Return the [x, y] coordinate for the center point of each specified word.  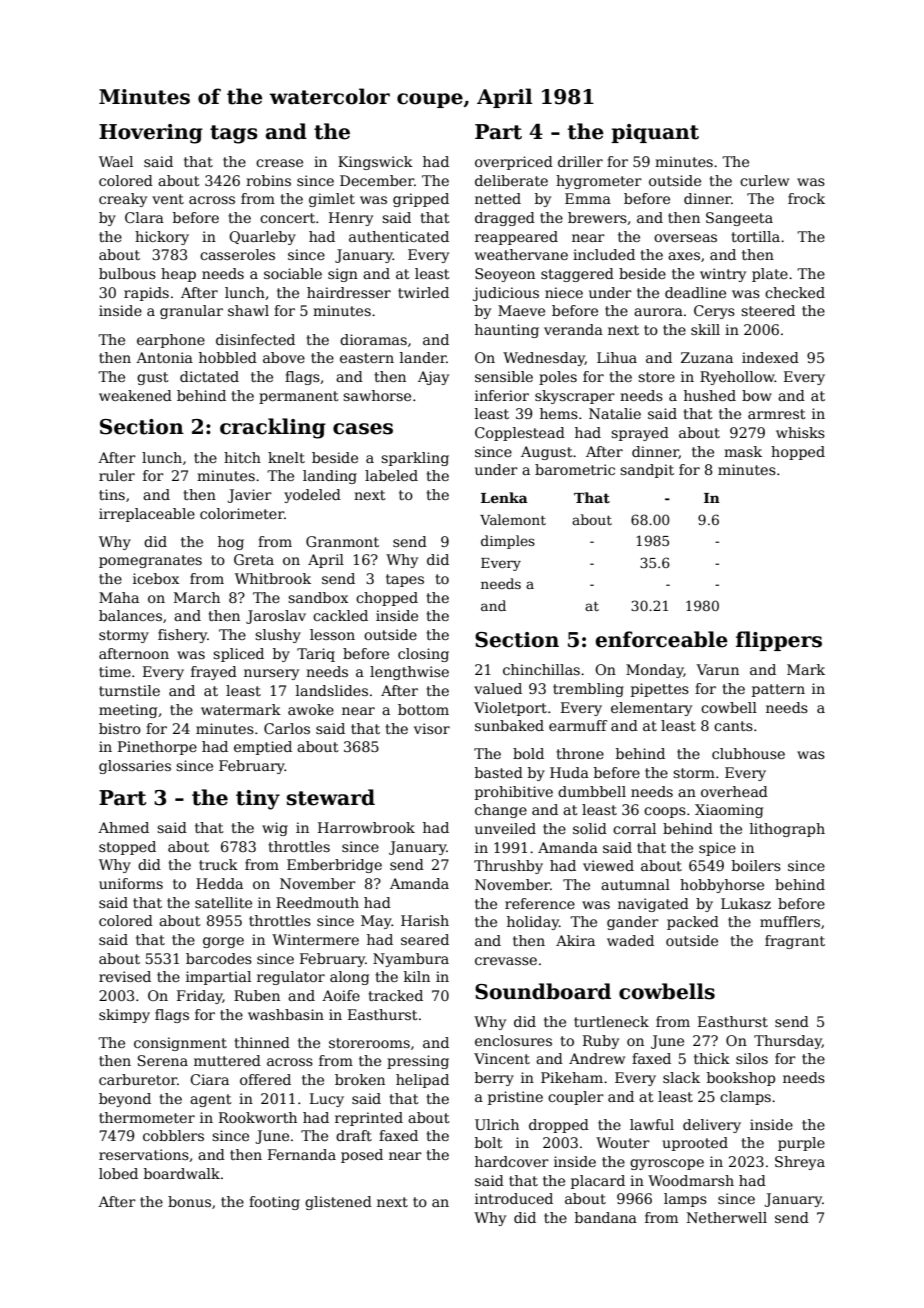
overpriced [514, 163]
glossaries [135, 767]
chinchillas [541, 669]
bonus [189, 1201]
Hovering [151, 134]
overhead [734, 791]
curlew [764, 180]
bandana [606, 1217]
